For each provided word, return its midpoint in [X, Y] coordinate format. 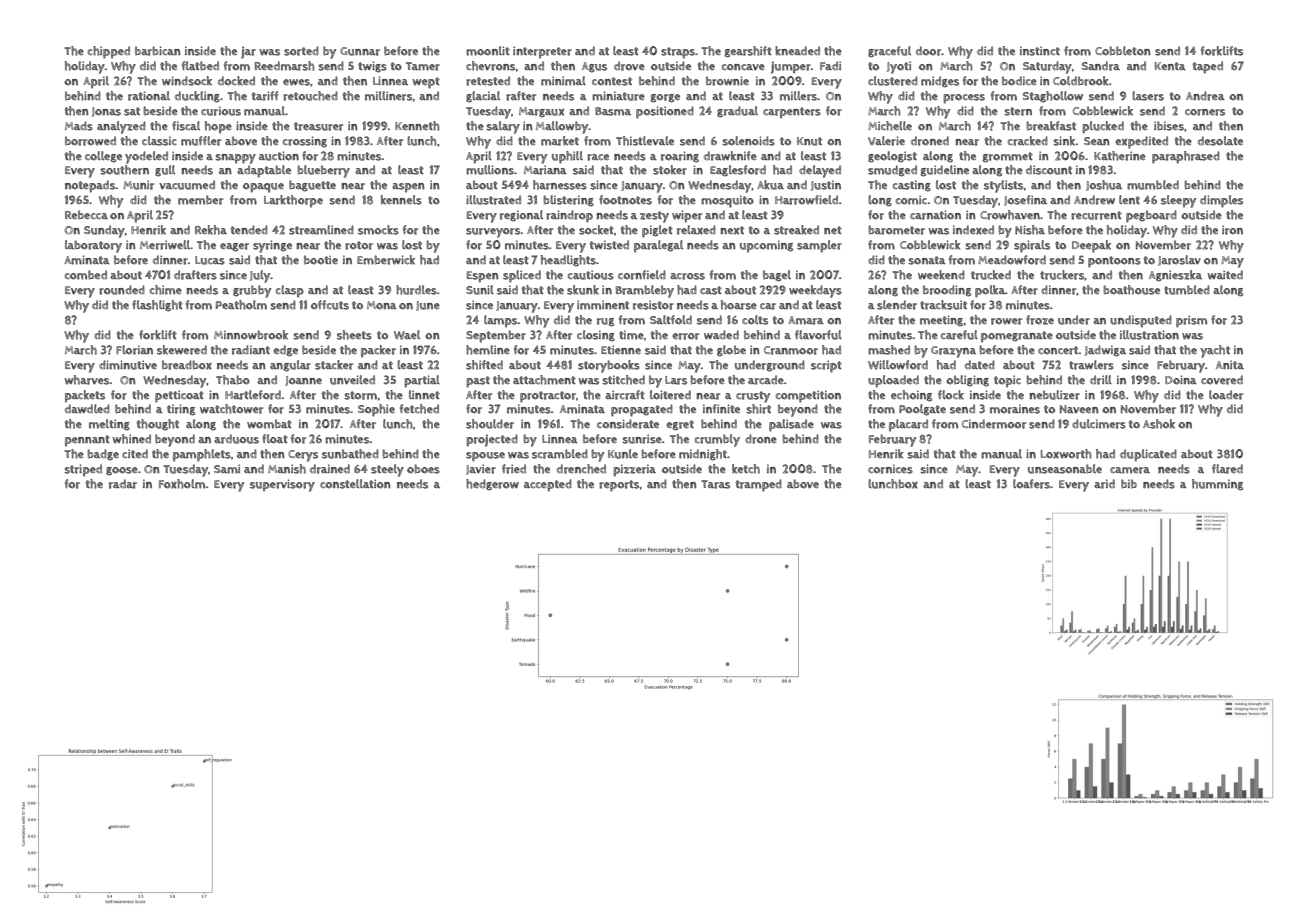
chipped [109, 52]
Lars [676, 380]
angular [290, 366]
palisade [791, 425]
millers [798, 96]
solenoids [748, 141]
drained [330, 469]
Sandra [1101, 66]
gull [165, 171]
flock [951, 395]
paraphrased [1186, 157]
